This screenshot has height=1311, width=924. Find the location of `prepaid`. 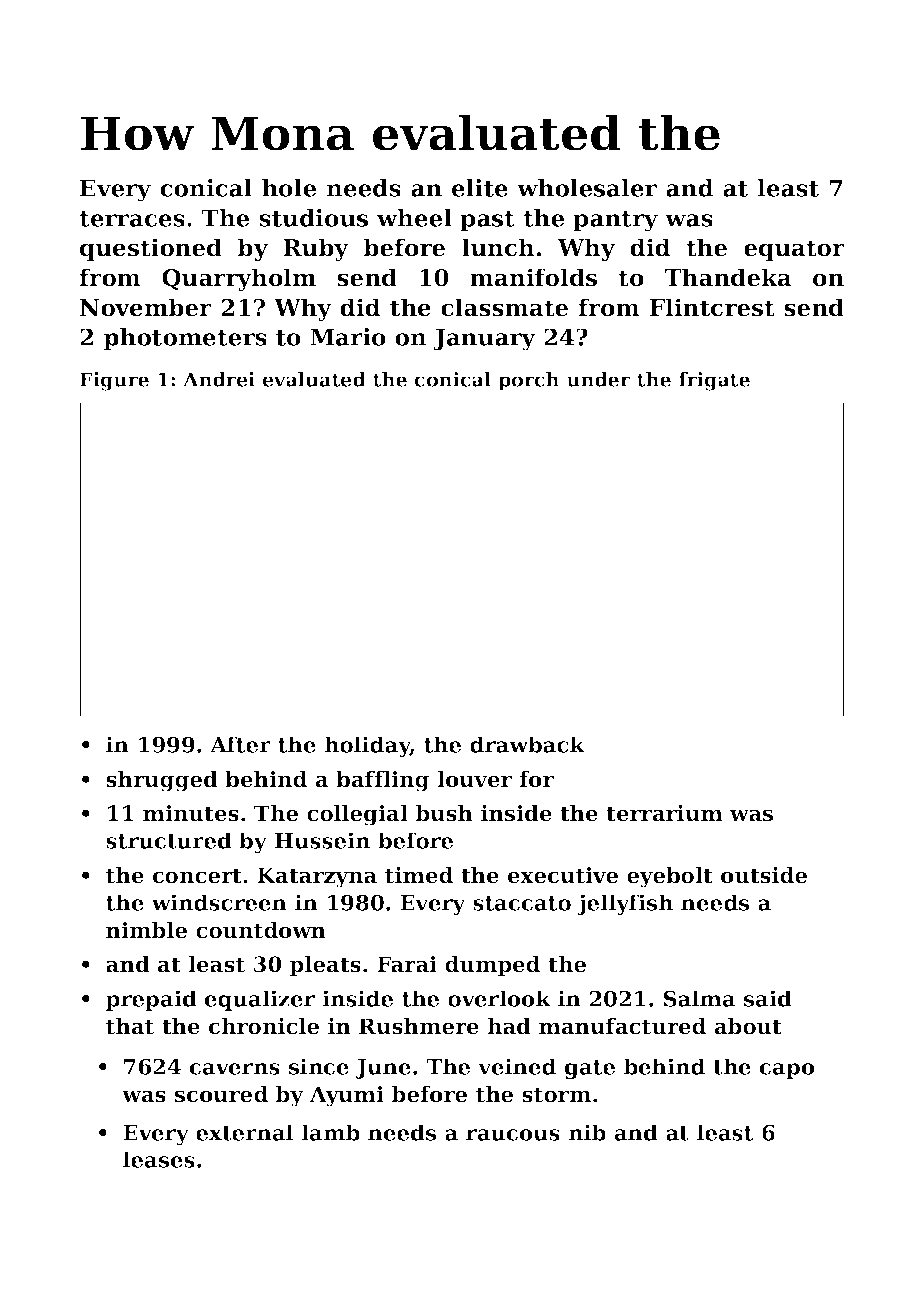

prepaid is located at coordinates (151, 1000).
